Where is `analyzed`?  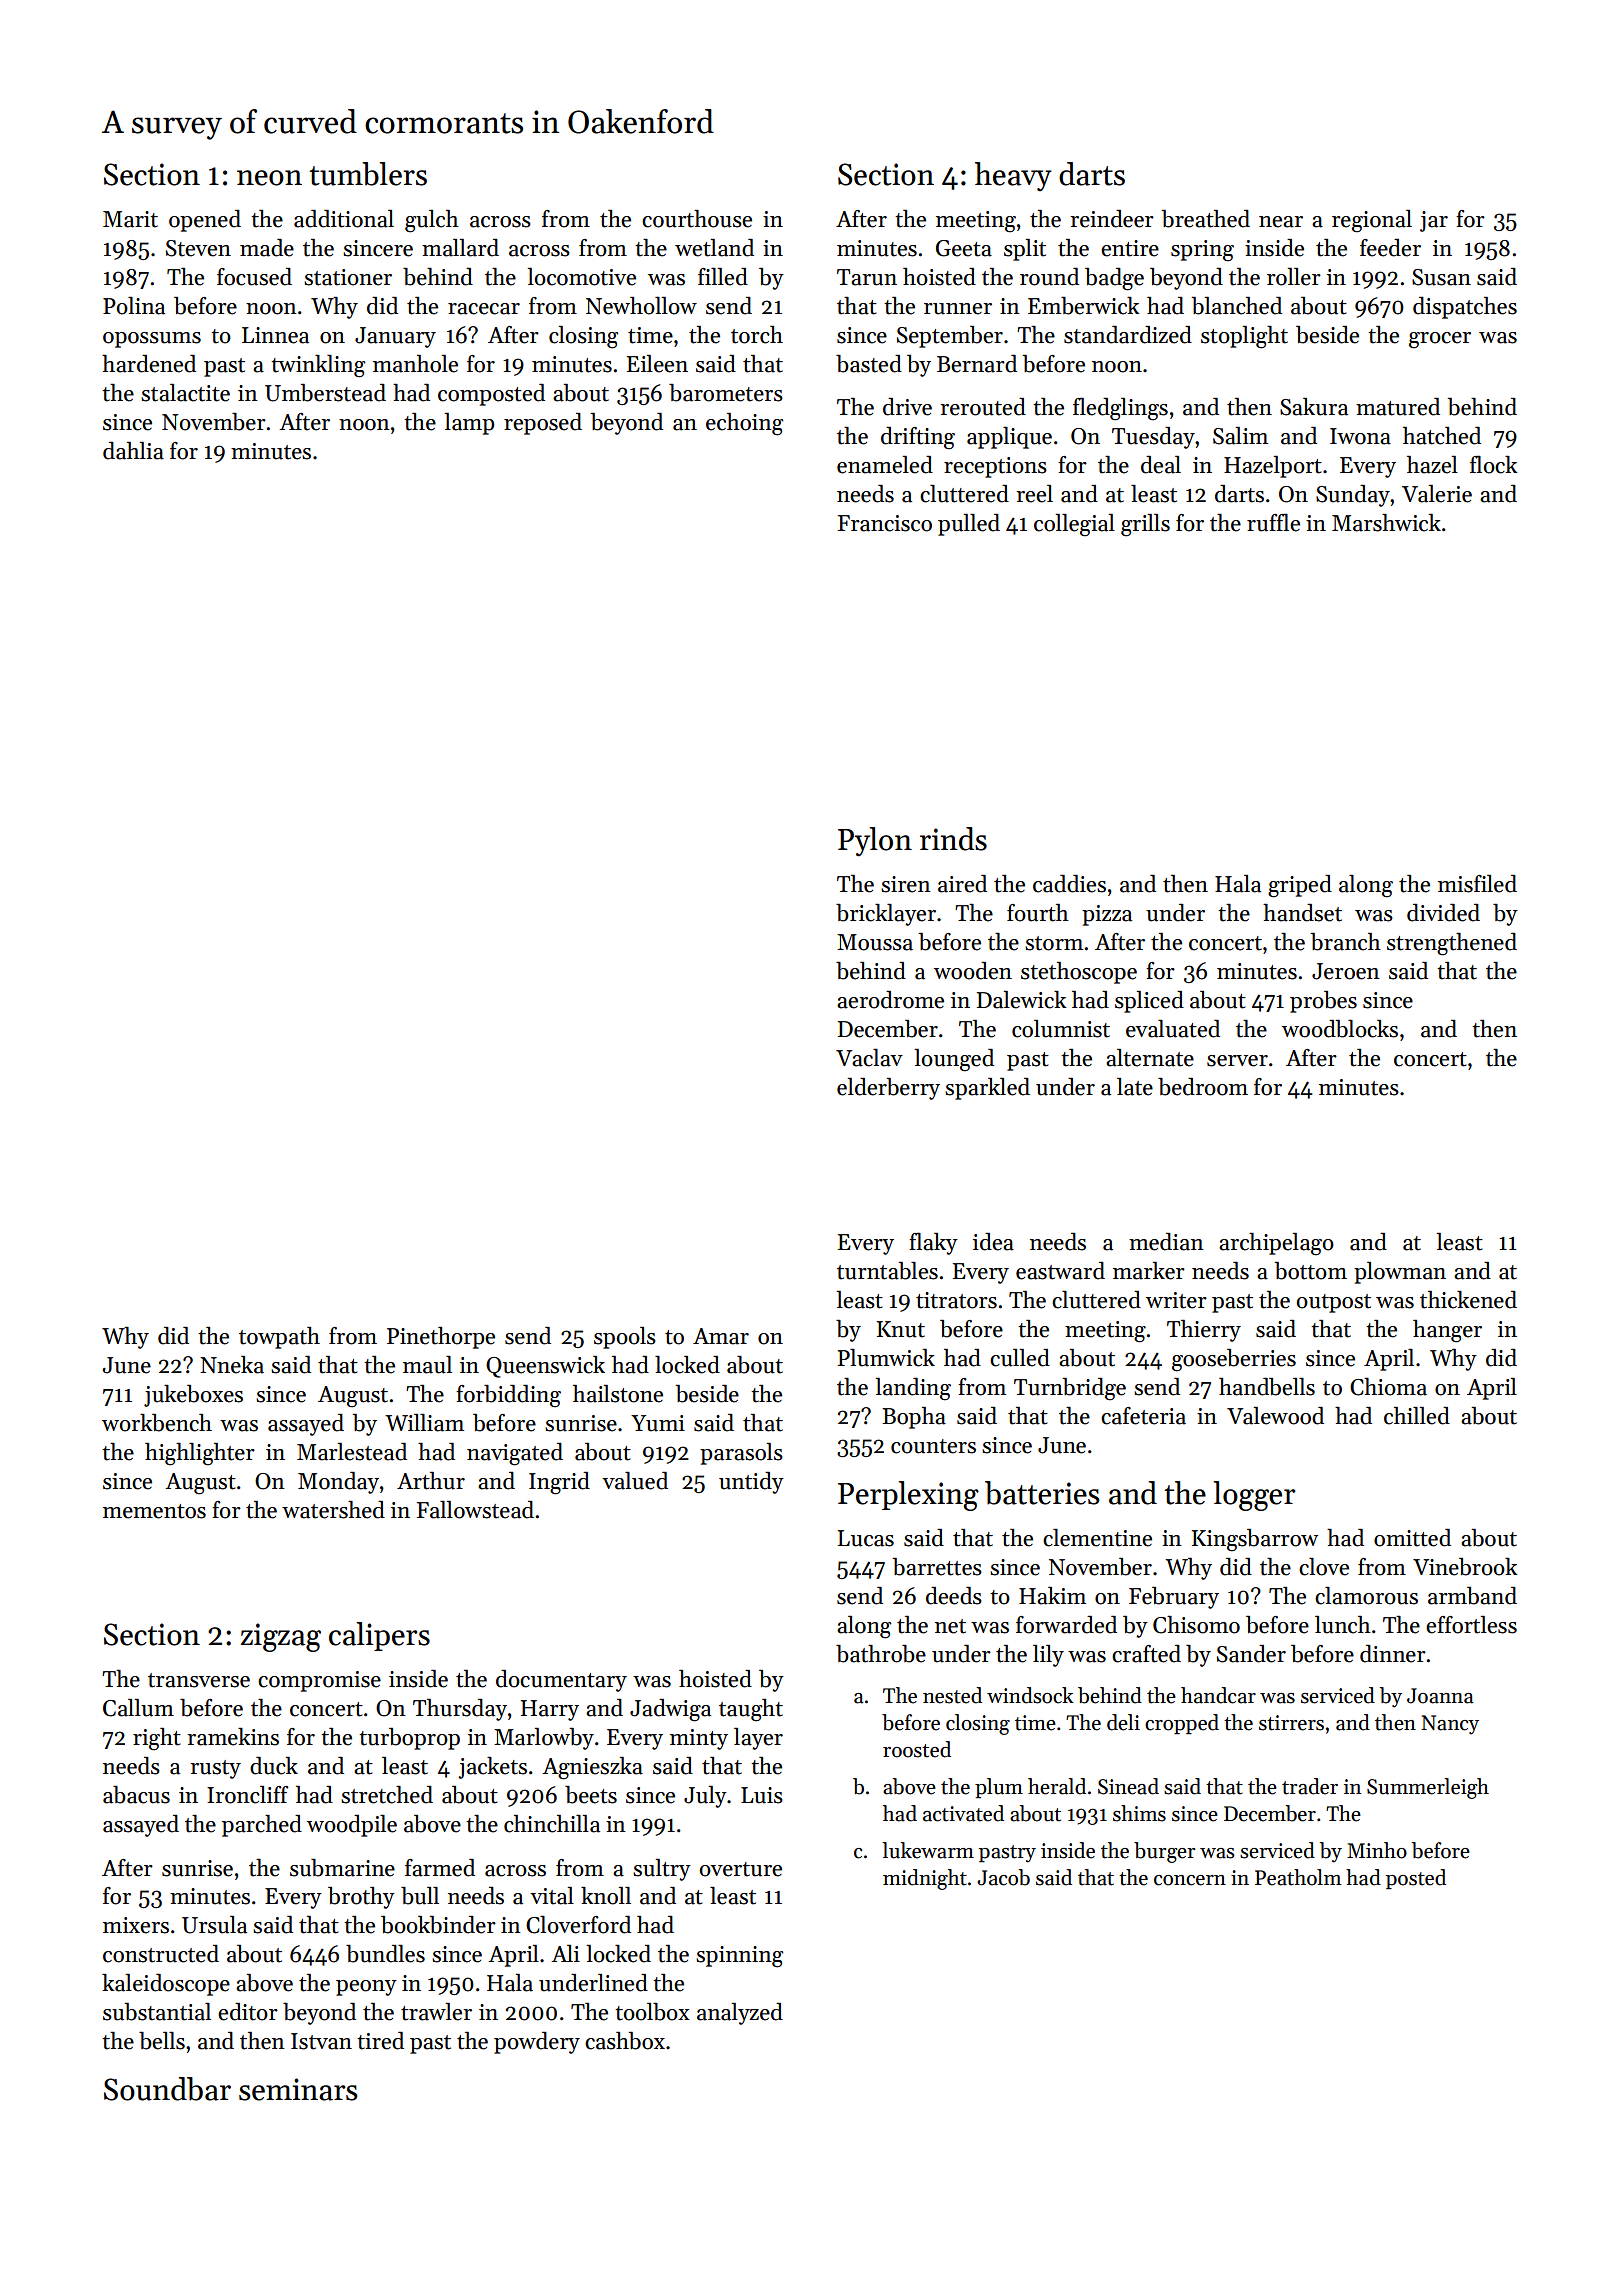 analyzed is located at coordinates (740, 2014).
